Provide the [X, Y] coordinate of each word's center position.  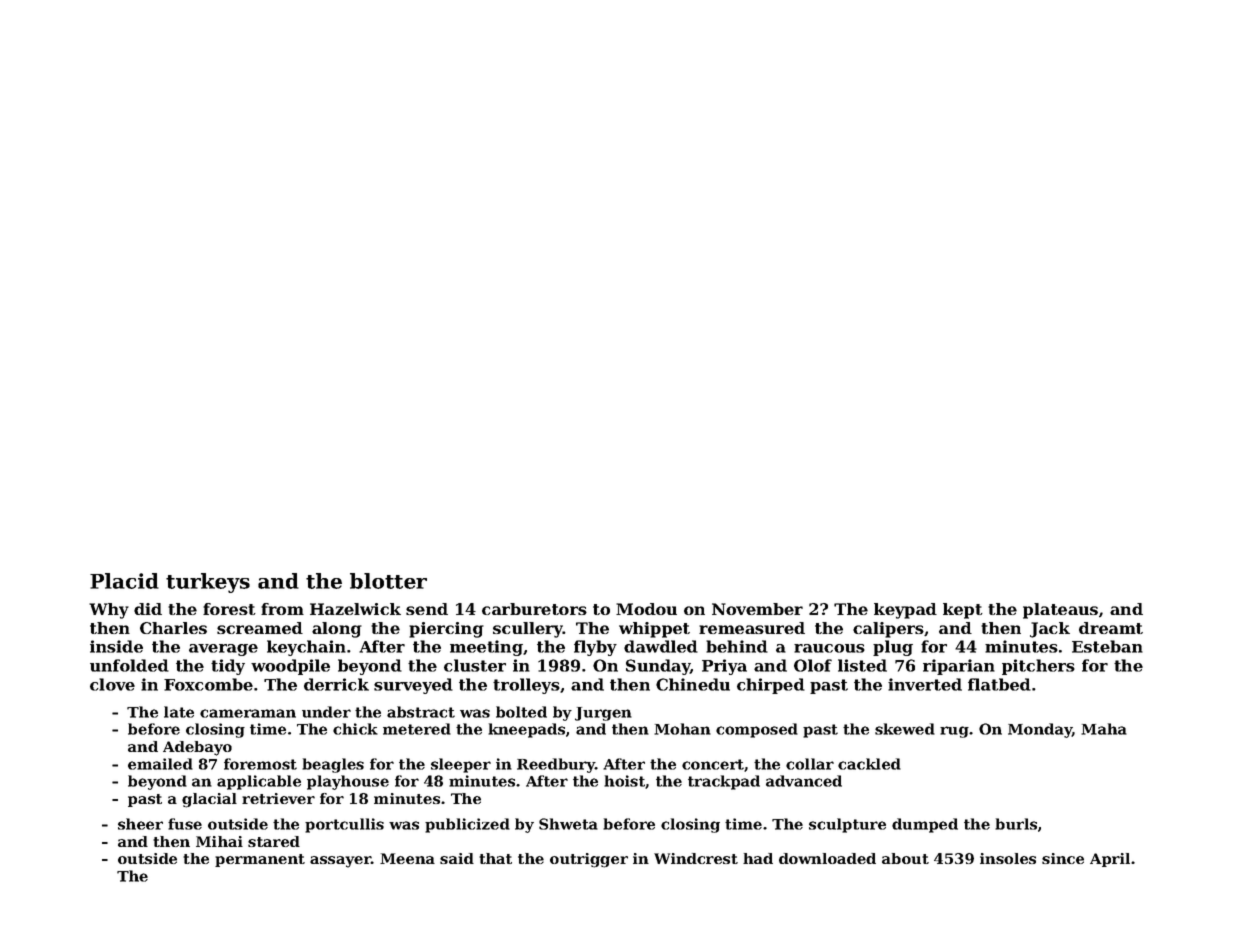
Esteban [1107, 646]
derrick [336, 684]
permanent [260, 860]
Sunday [658, 667]
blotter [388, 581]
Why [109, 611]
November [757, 609]
